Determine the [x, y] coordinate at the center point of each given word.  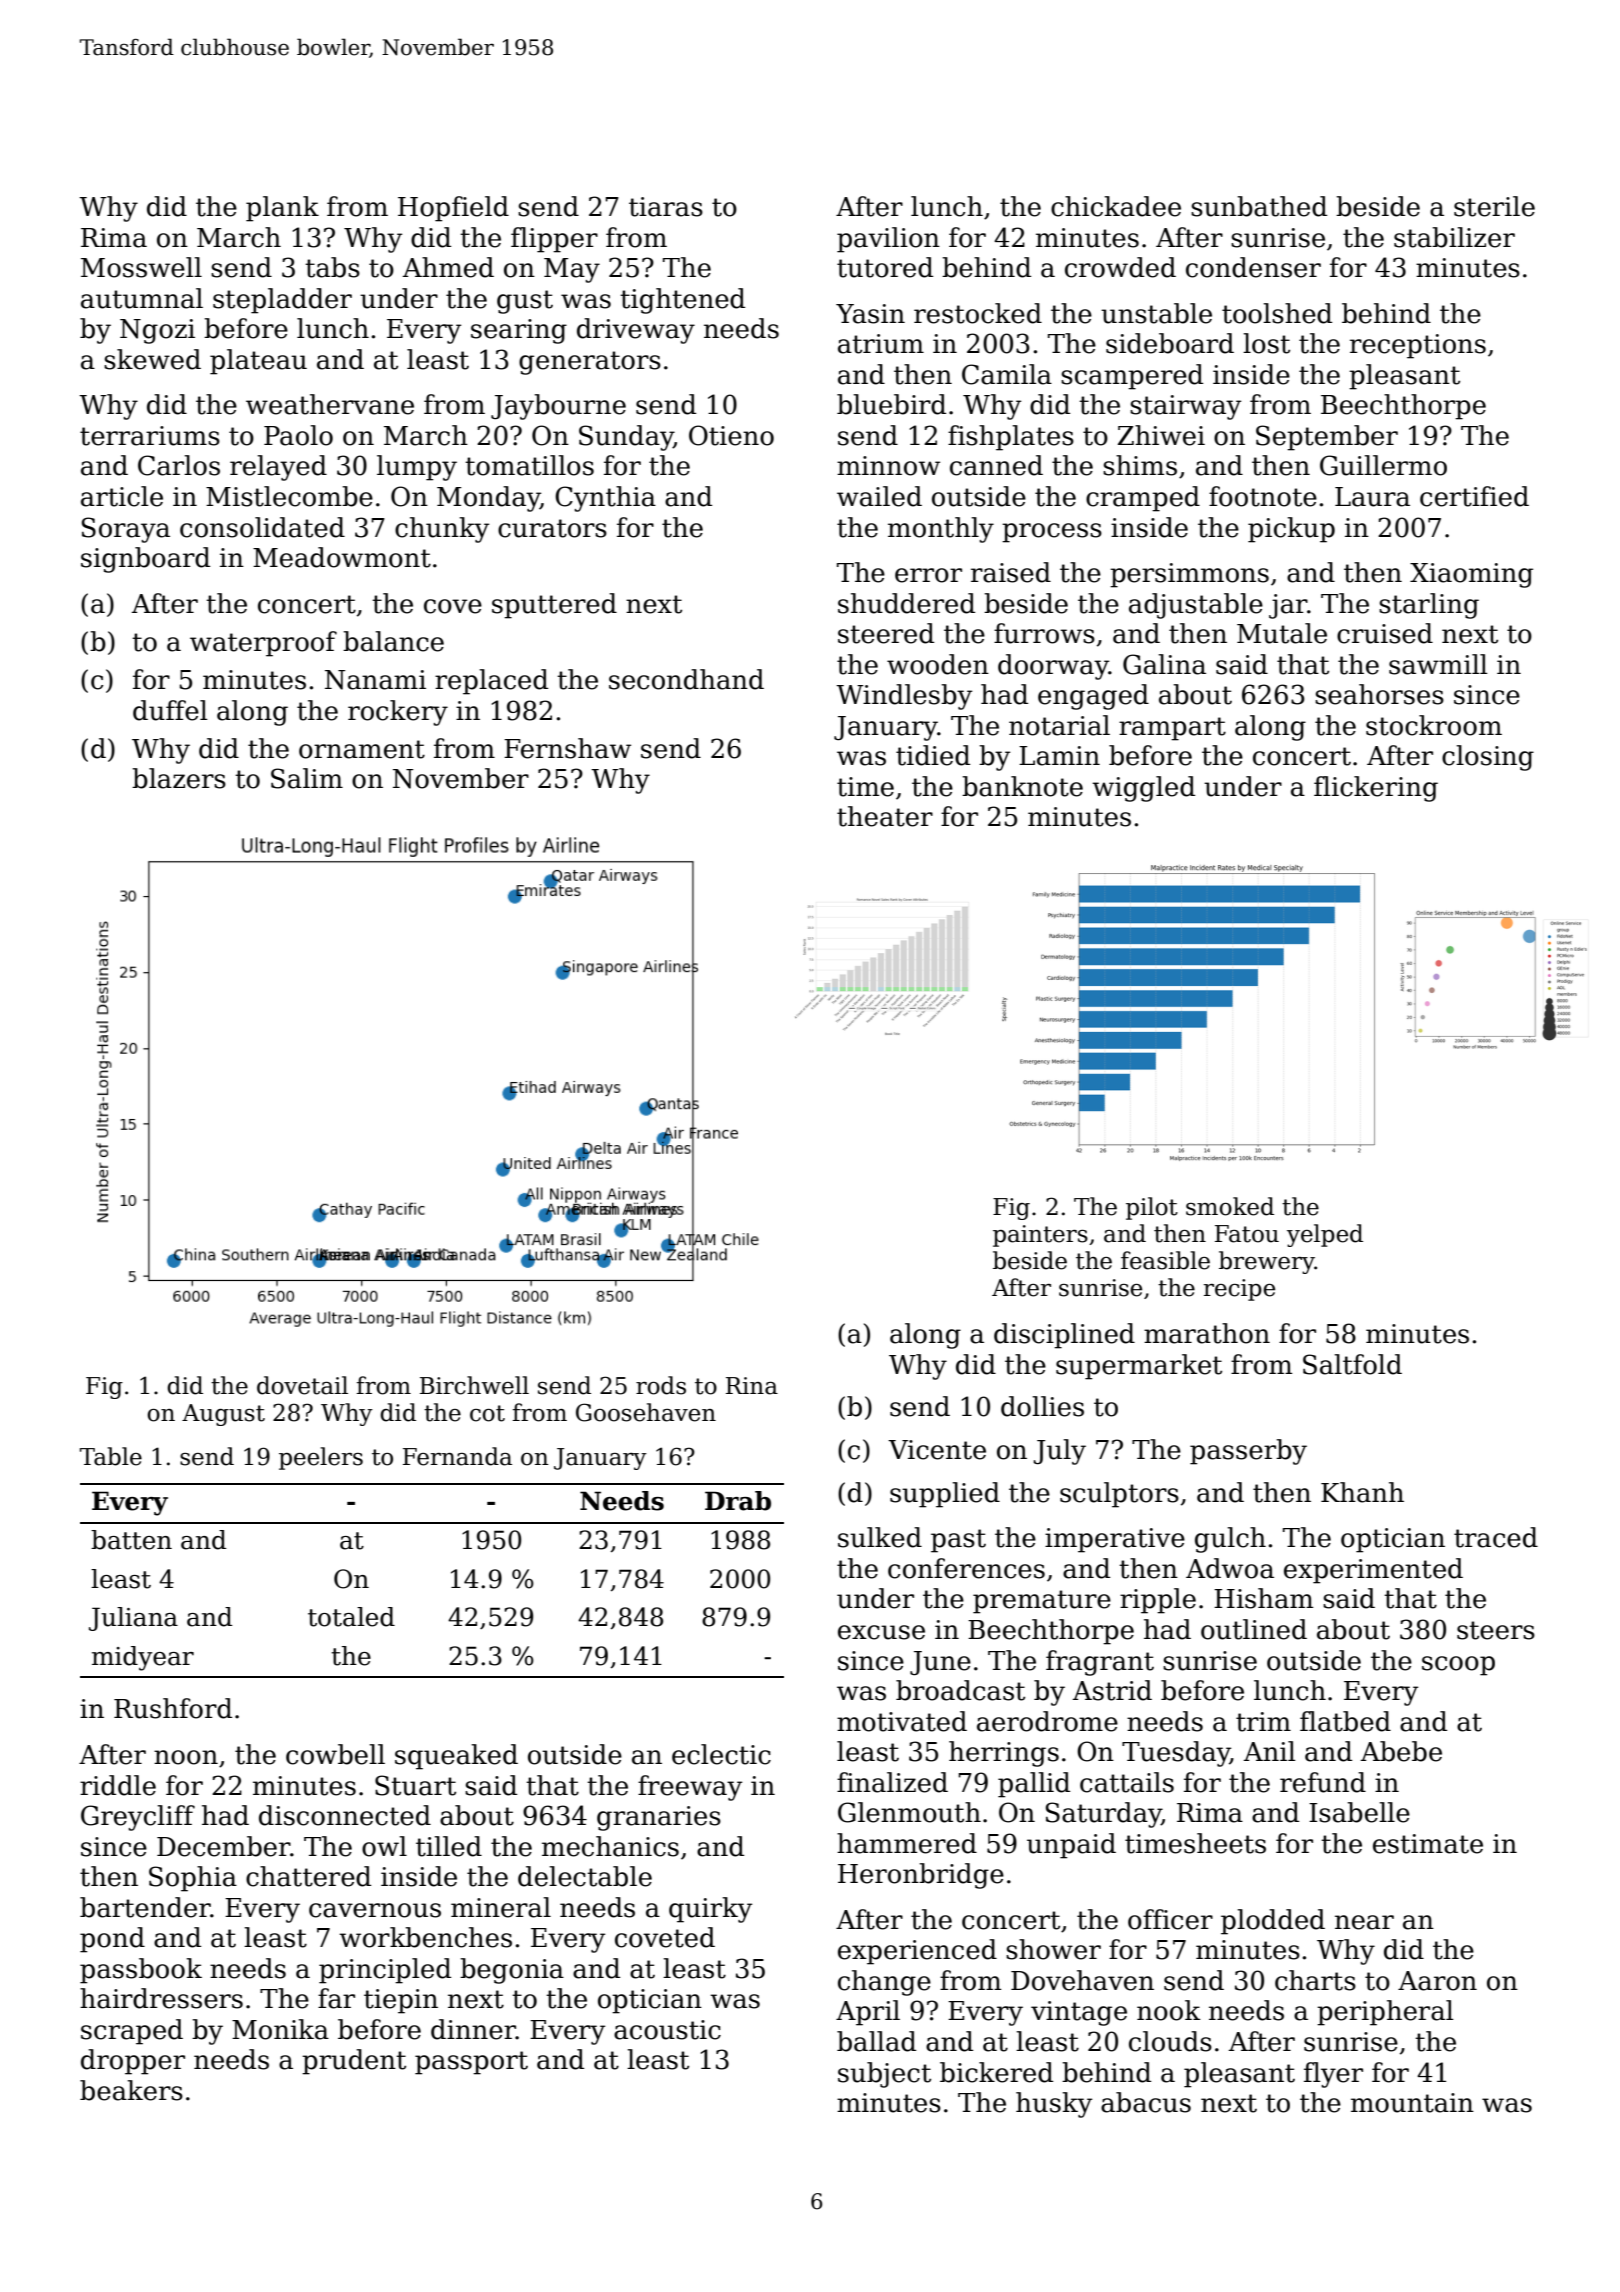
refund [1323, 1782]
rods [661, 1385]
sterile [1494, 206]
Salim [307, 778]
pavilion [888, 240]
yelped [1325, 1235]
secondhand [686, 679]
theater [885, 816]
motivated [902, 1721]
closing [1488, 758]
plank [282, 209]
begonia [512, 1971]
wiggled [1143, 789]
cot [487, 1413]
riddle [118, 1785]
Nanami [375, 680]
